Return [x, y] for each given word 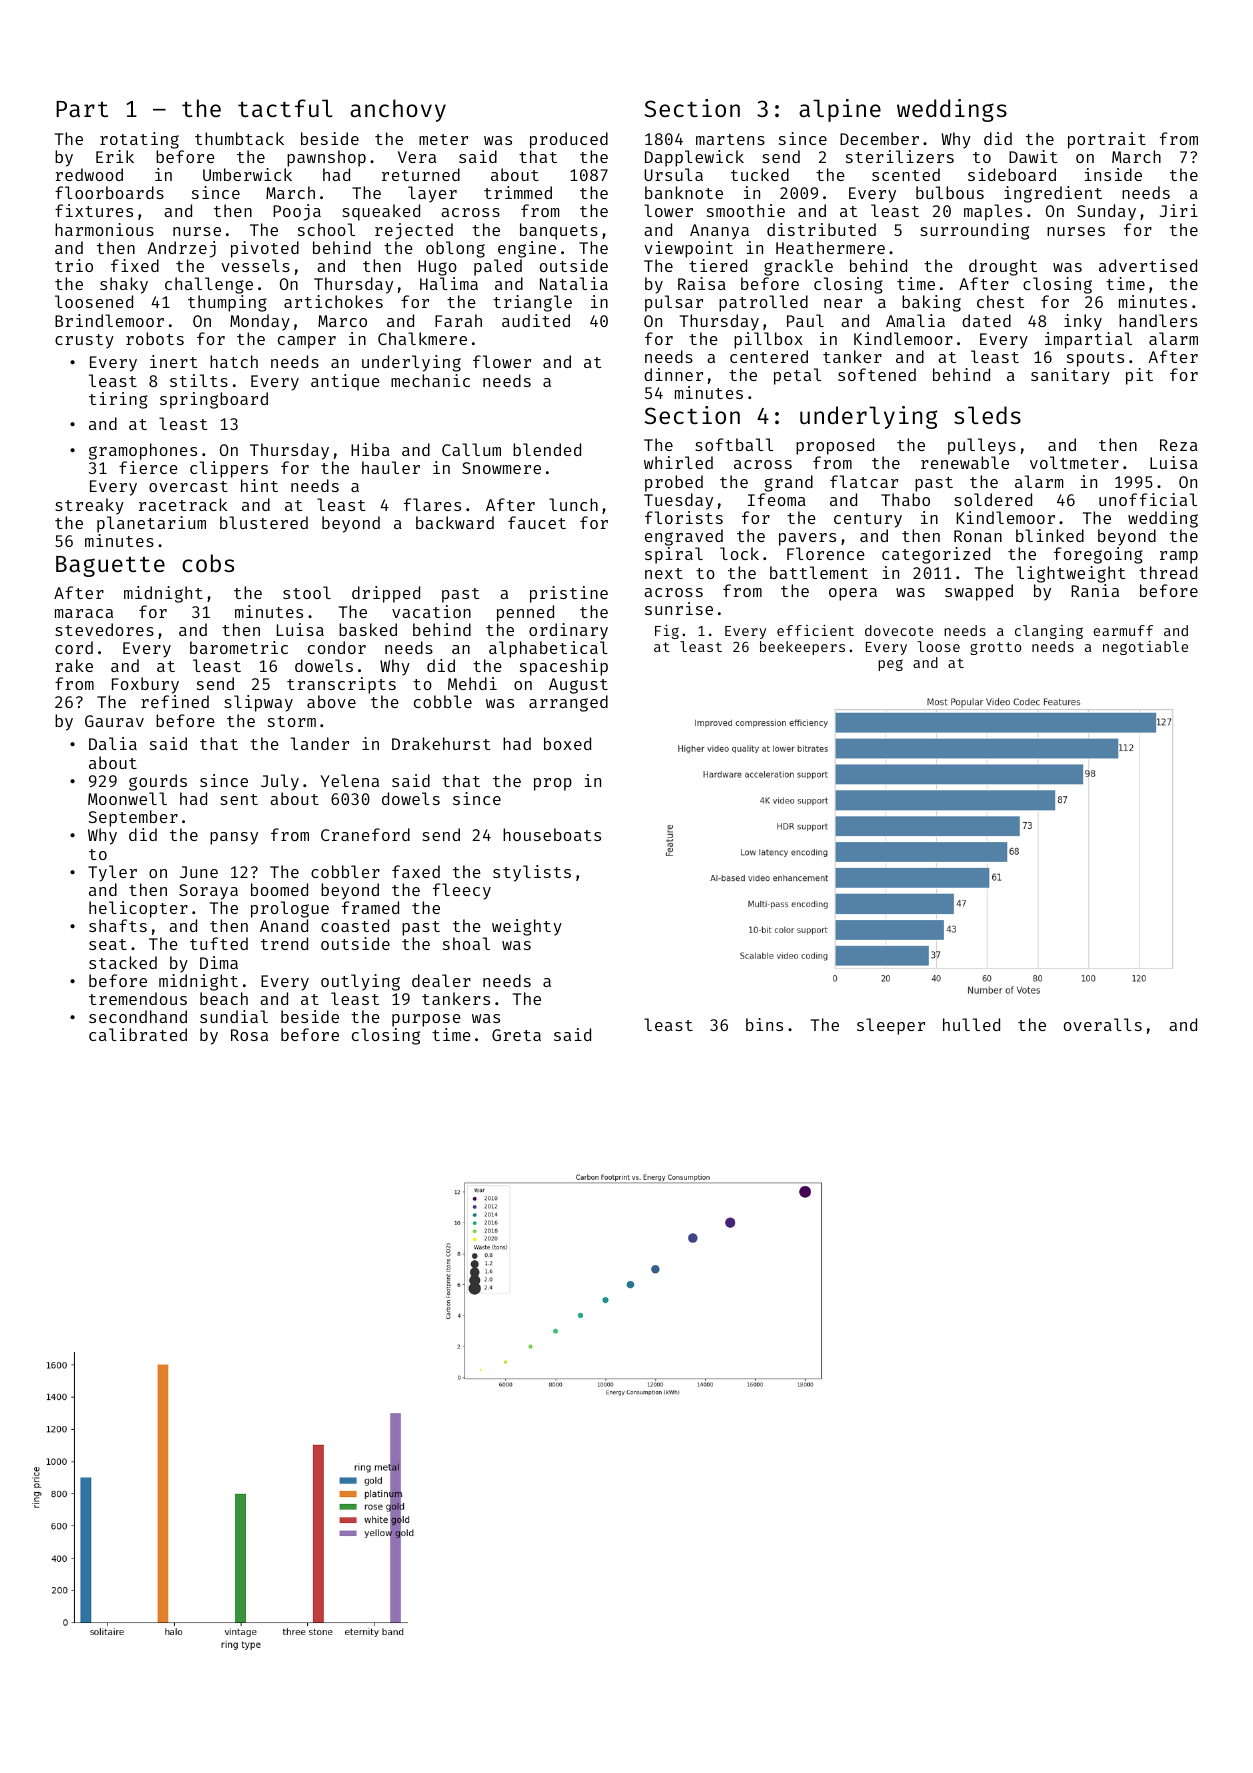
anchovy [398, 110]
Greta [516, 1035]
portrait [1107, 140]
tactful [285, 108]
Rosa [249, 1035]
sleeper [891, 1026]
